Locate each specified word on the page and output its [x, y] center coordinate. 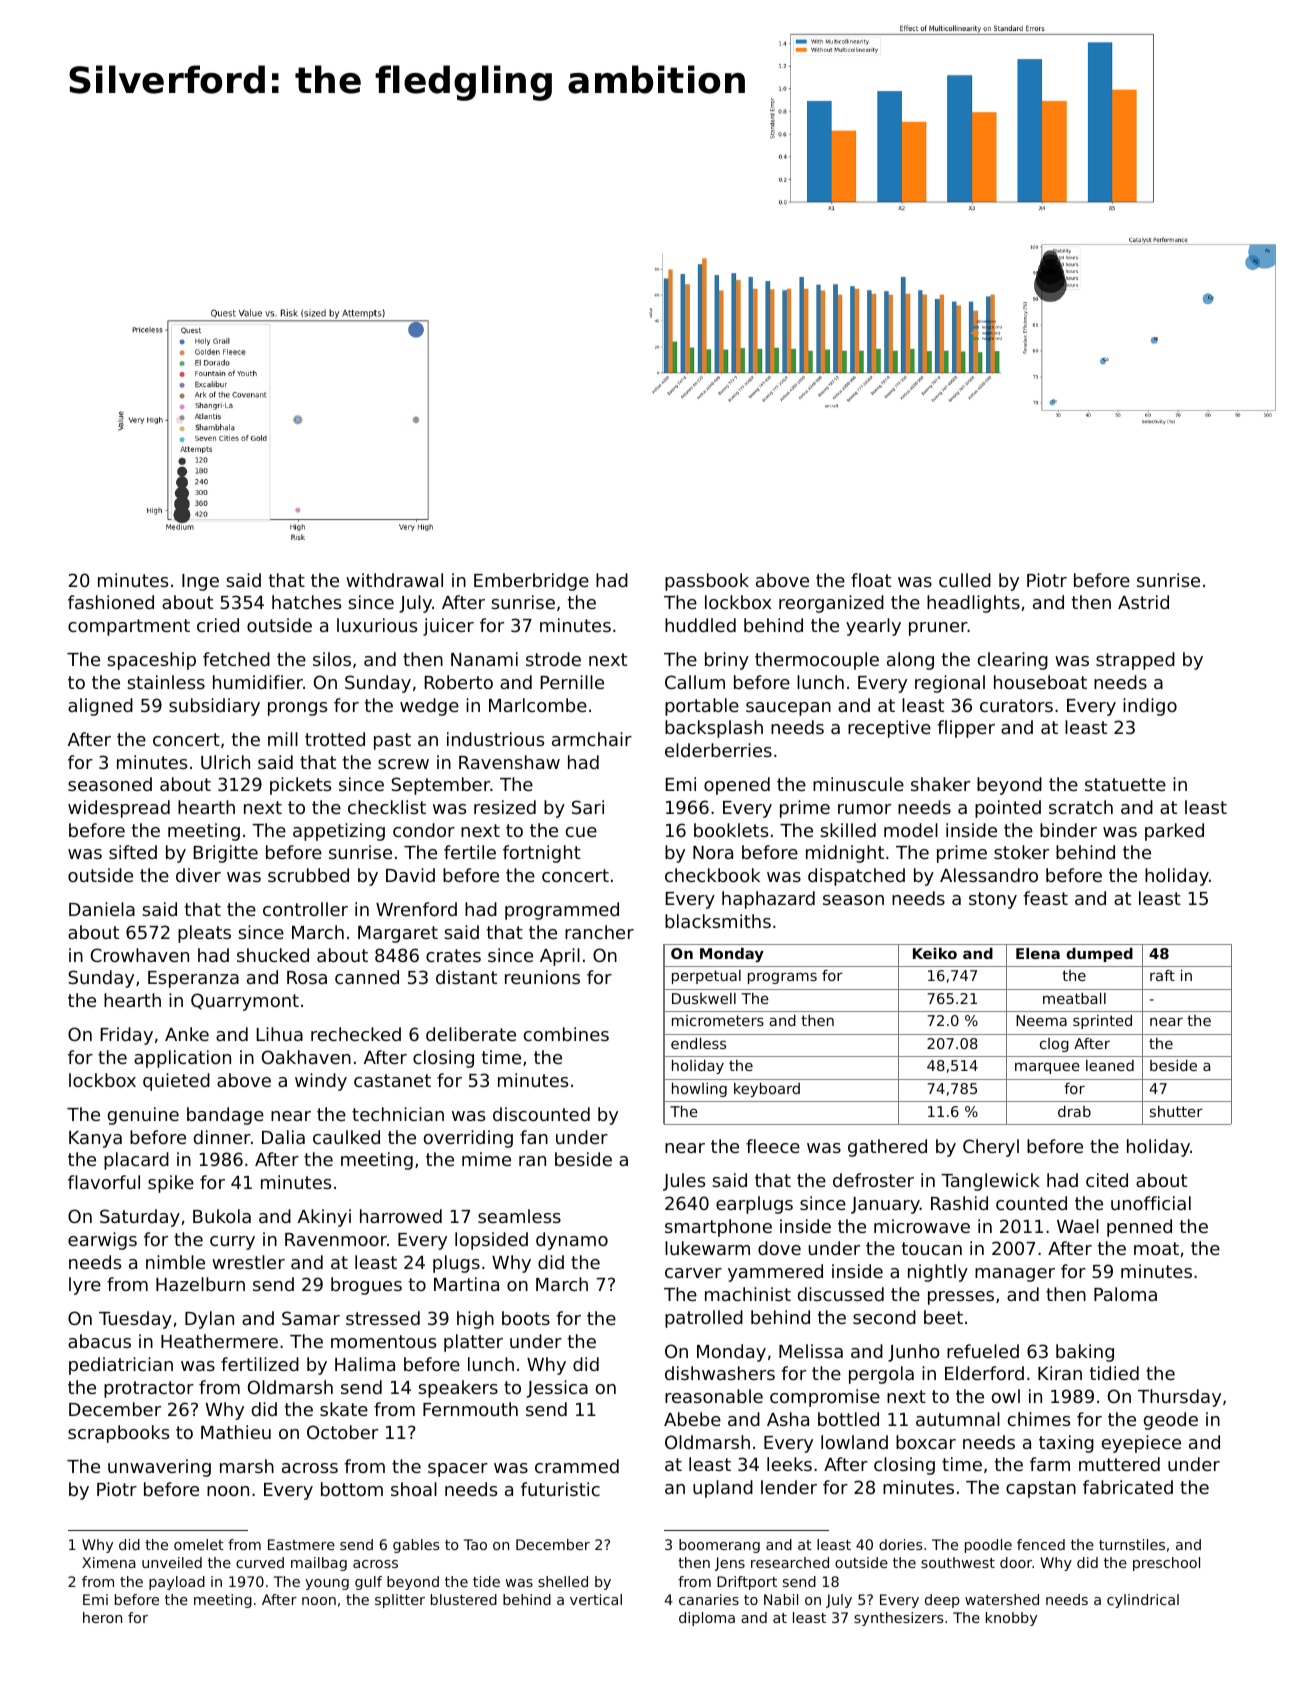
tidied [1114, 1373]
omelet [199, 1544]
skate [344, 1409]
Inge [200, 582]
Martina [466, 1284]
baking [1085, 1353]
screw [403, 764]
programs [782, 978]
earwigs [102, 1241]
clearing [1013, 661]
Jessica [557, 1389]
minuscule [858, 784]
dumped [1099, 955]
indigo [1150, 707]
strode [553, 659]
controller [305, 909]
